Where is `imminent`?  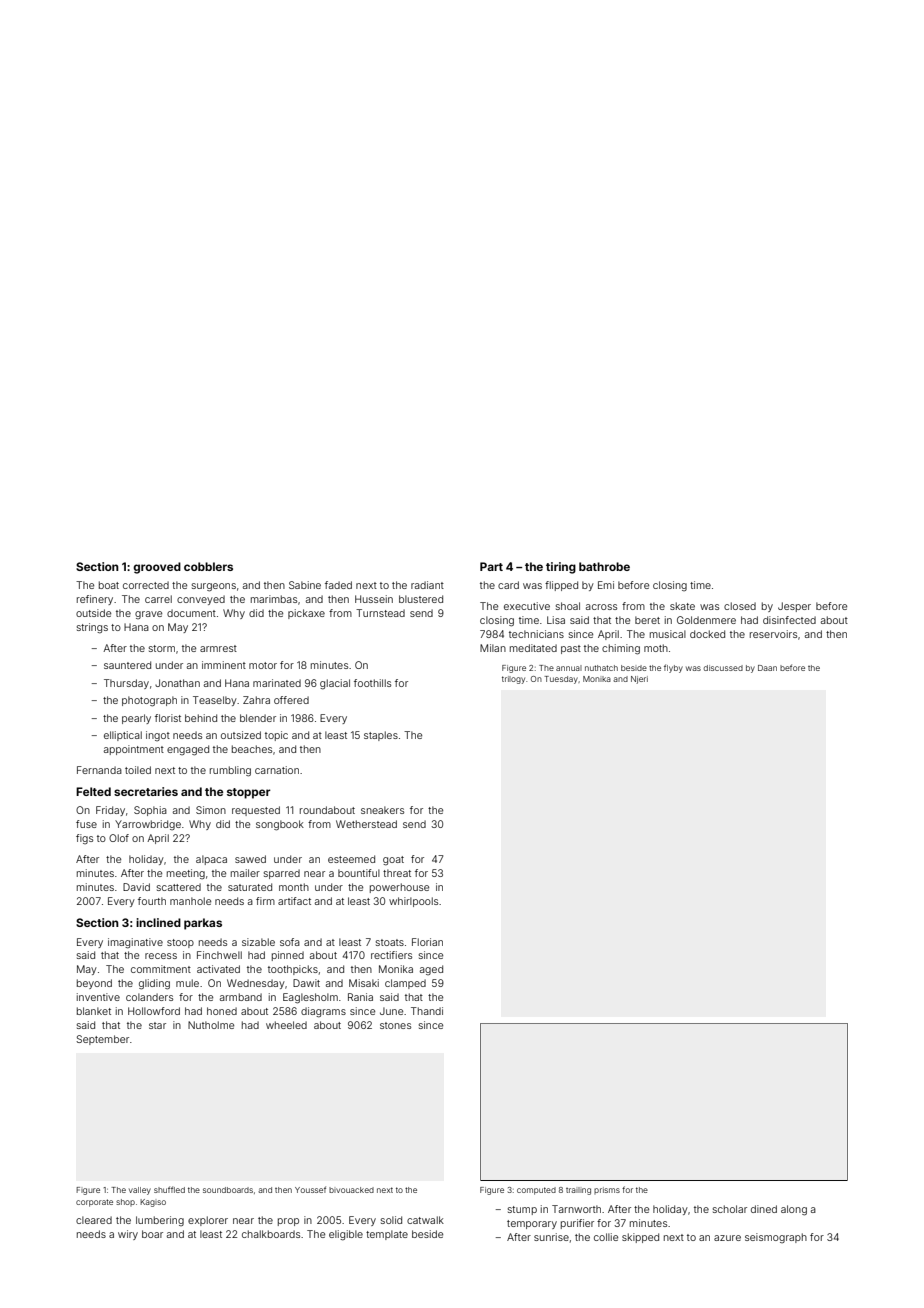
imminent is located at coordinates (224, 665).
